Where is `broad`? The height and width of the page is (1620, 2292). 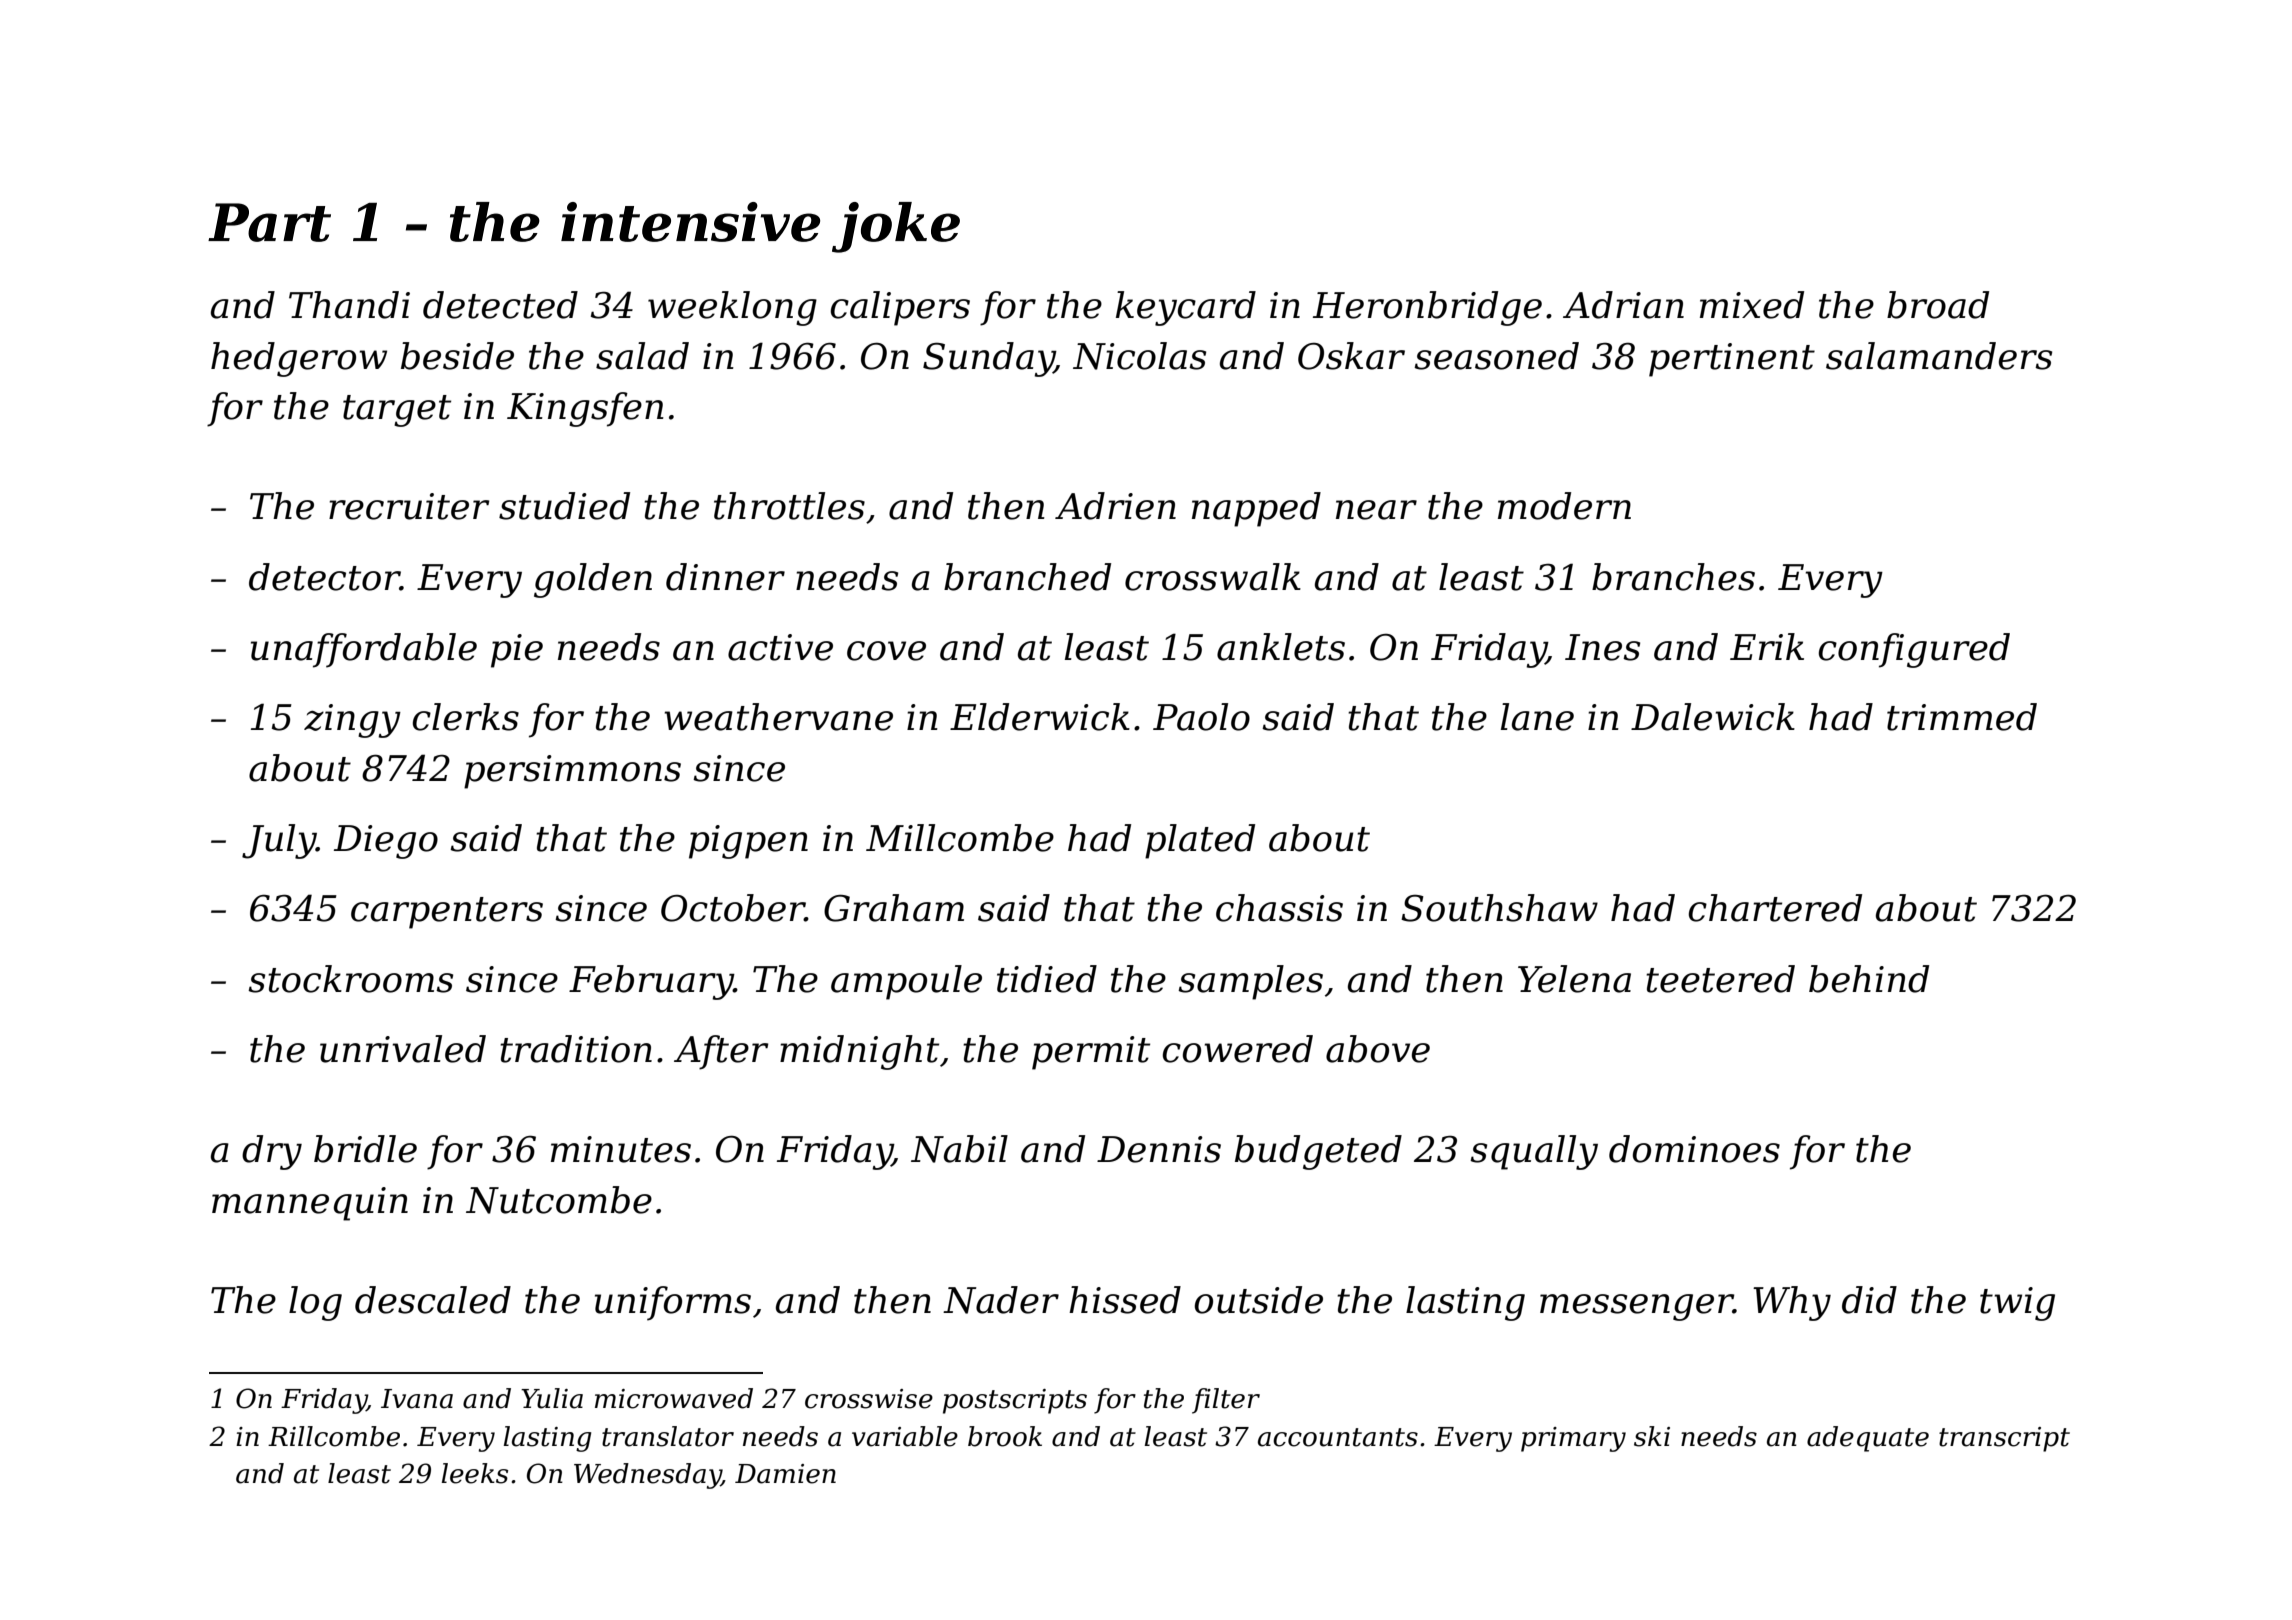
broad is located at coordinates (1938, 305).
